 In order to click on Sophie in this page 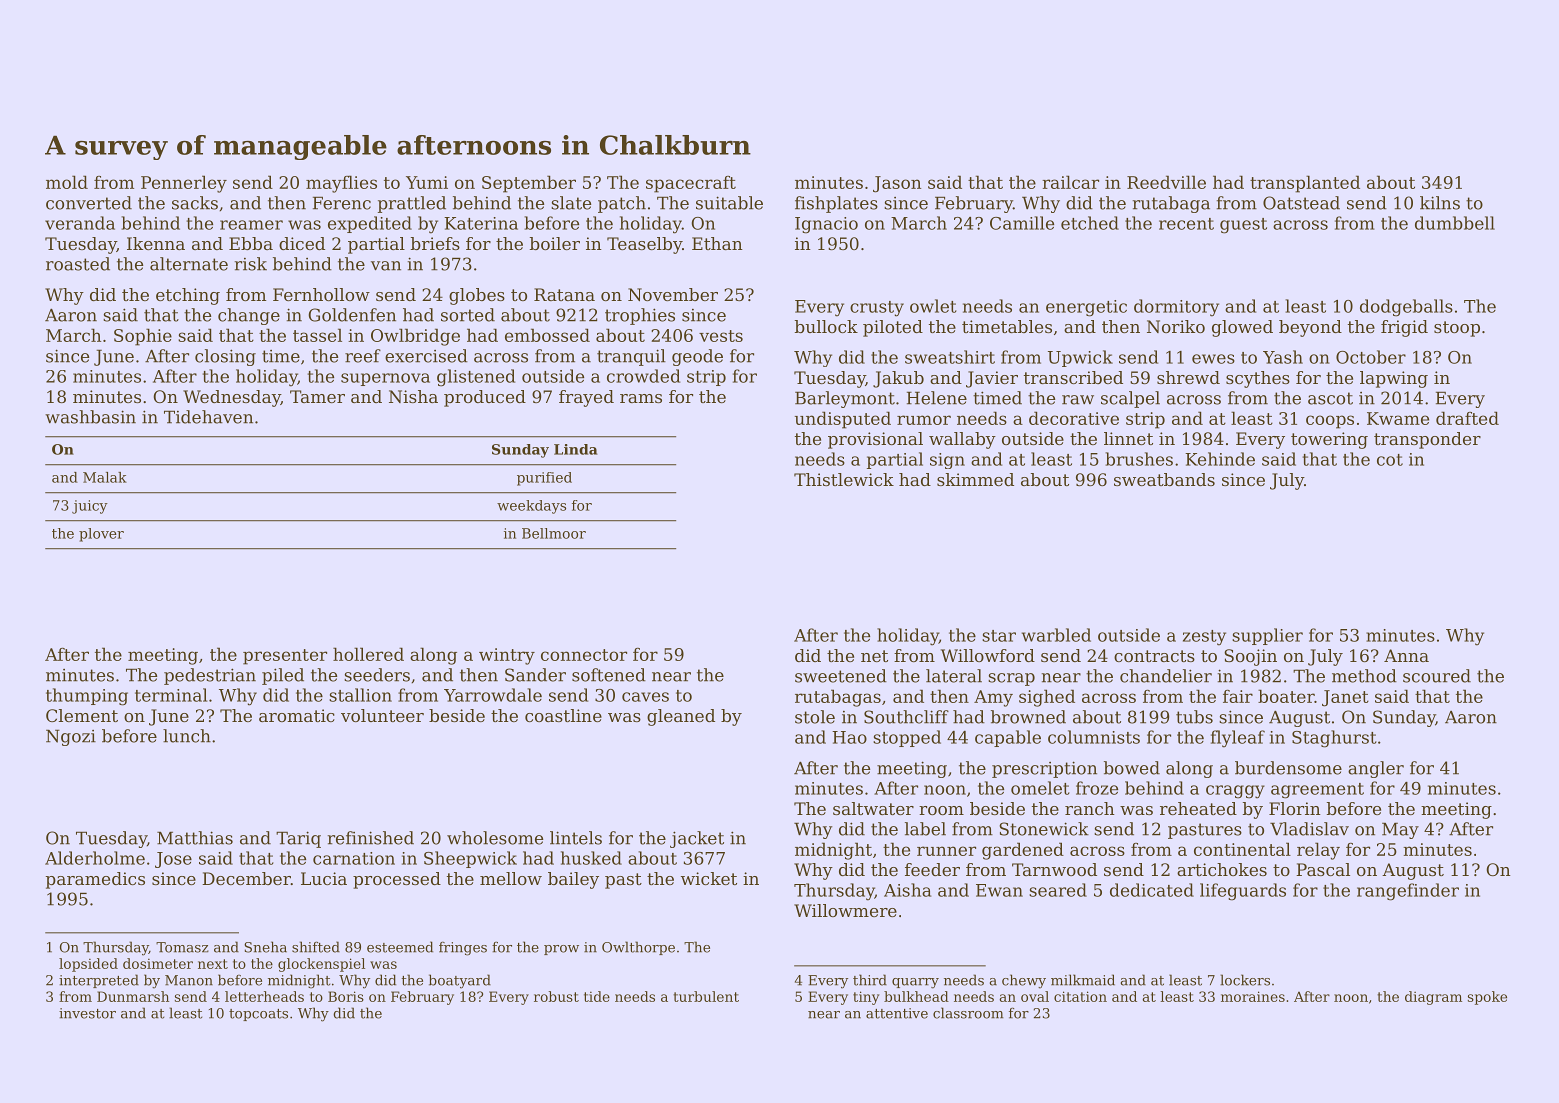, I will do `click(143, 337)`.
